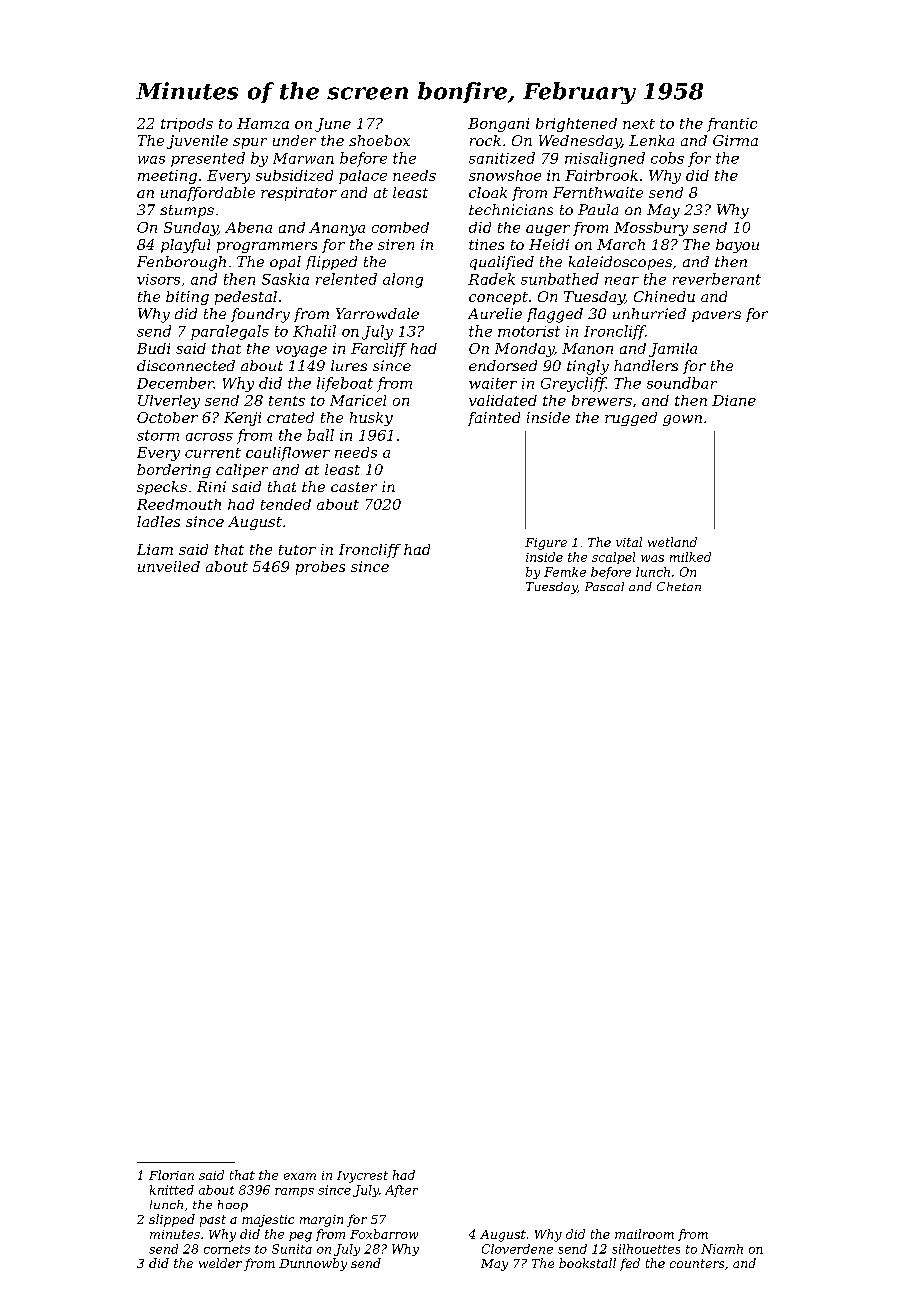  I want to click on Femke, so click(565, 572).
